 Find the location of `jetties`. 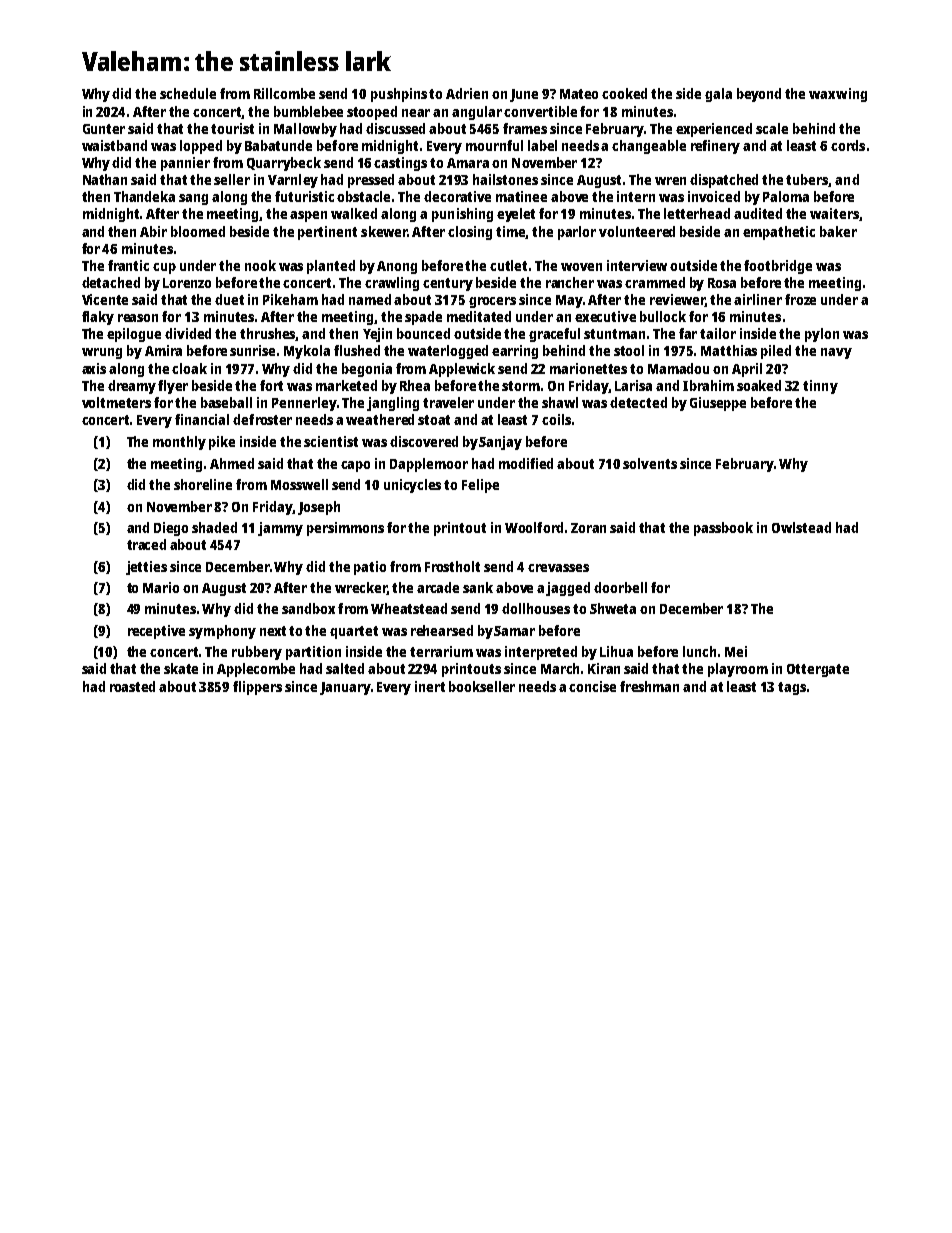

jetties is located at coordinates (146, 568).
